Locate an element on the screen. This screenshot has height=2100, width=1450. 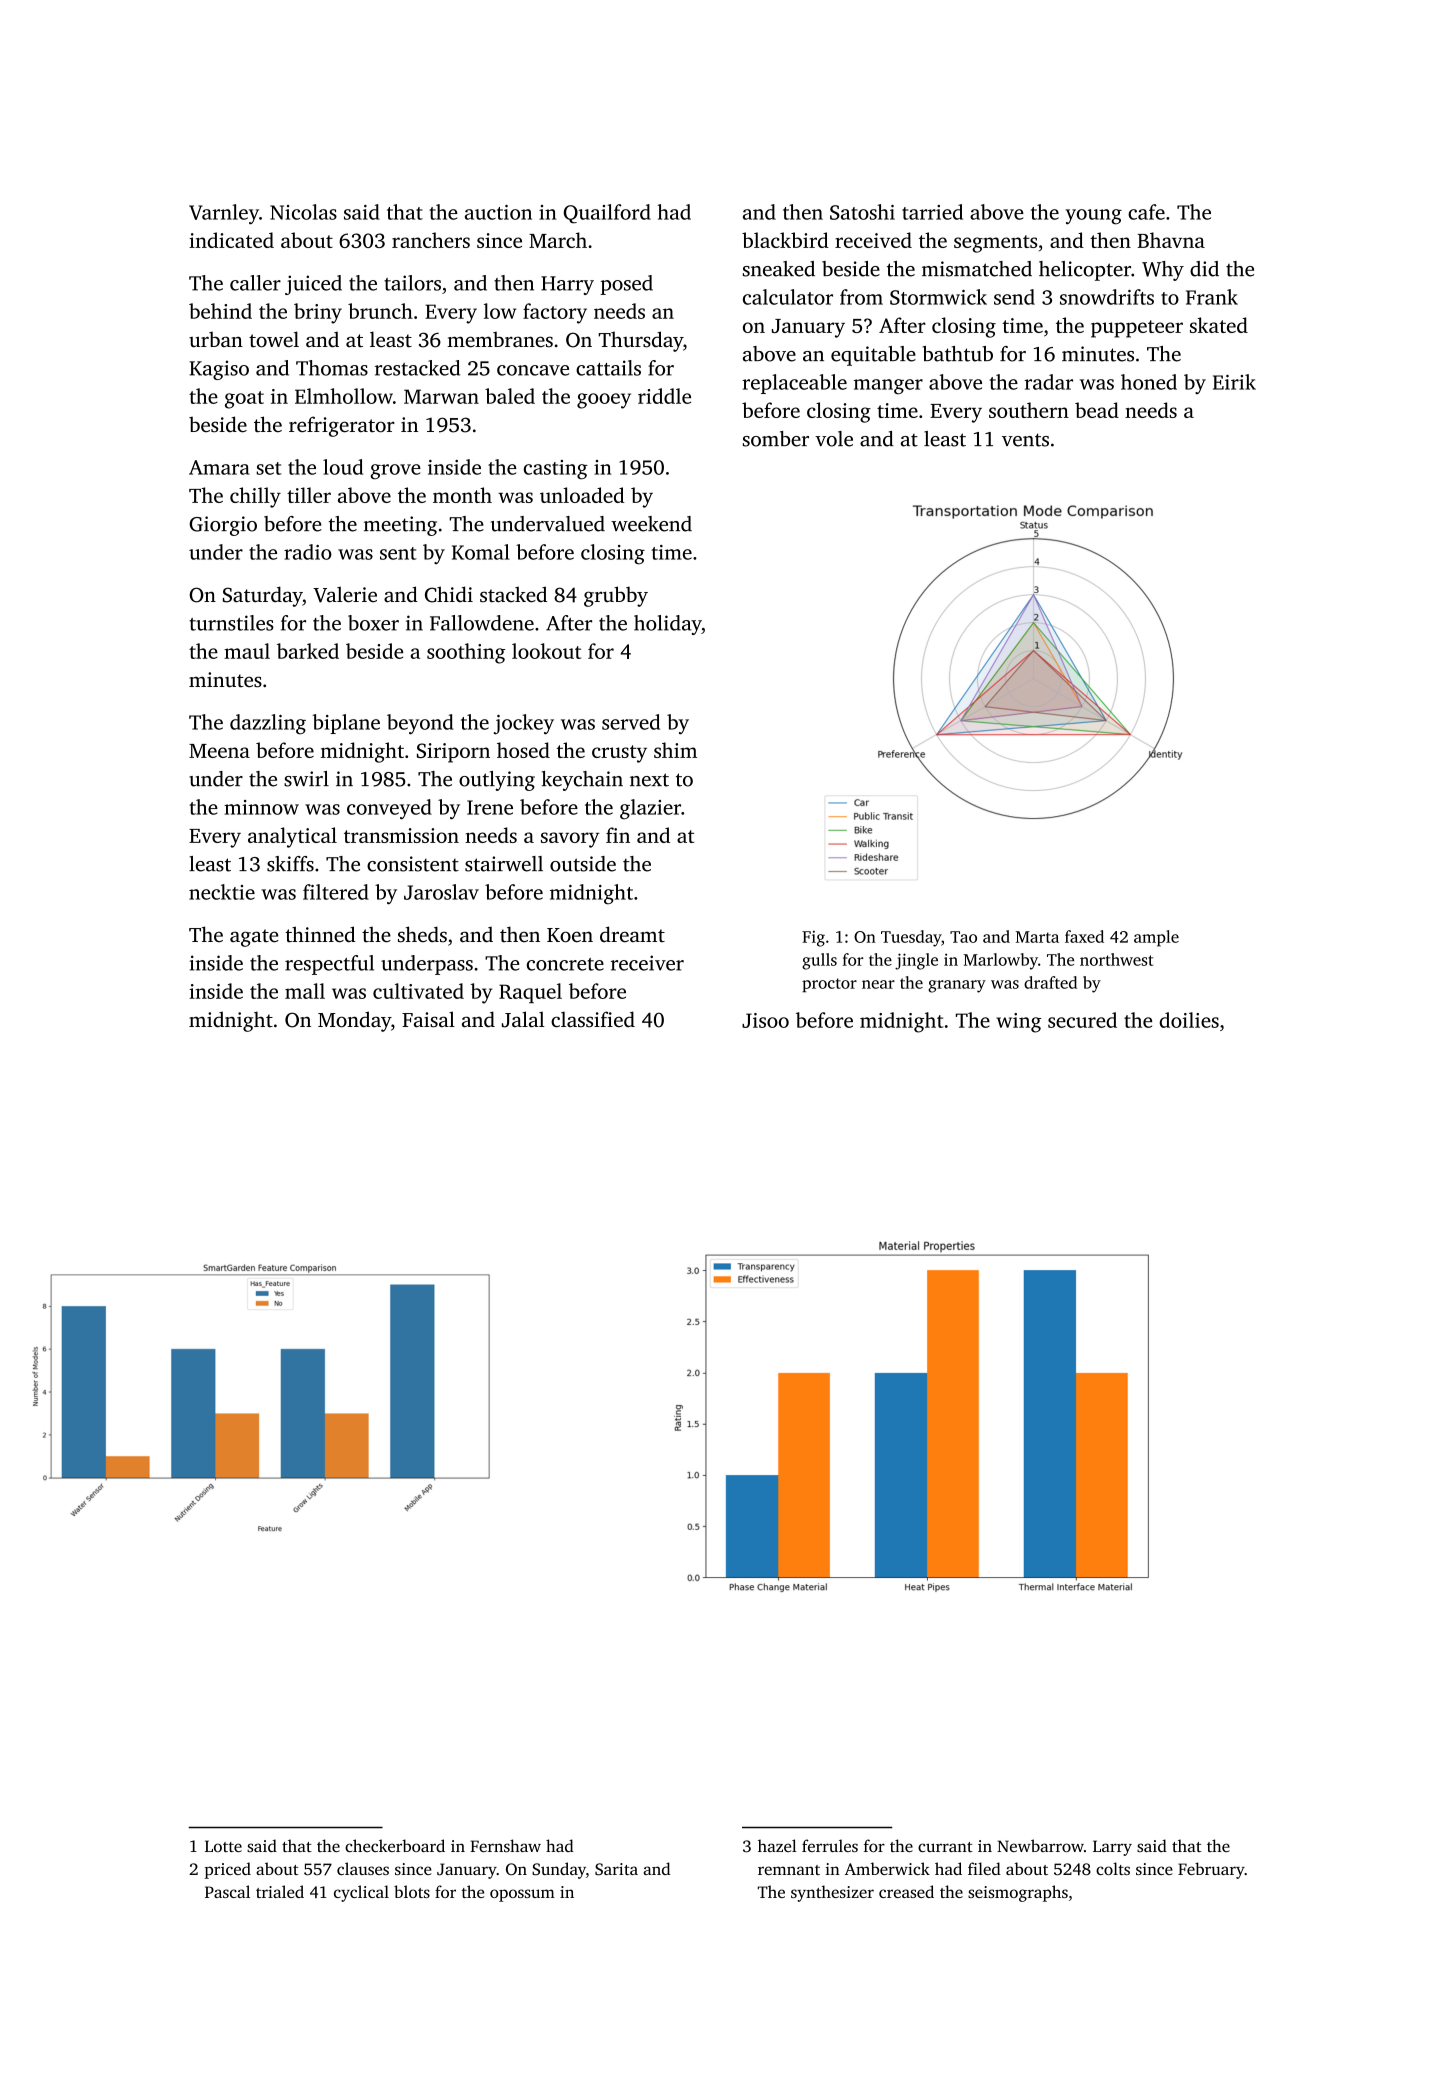
classified is located at coordinates (593, 1019).
